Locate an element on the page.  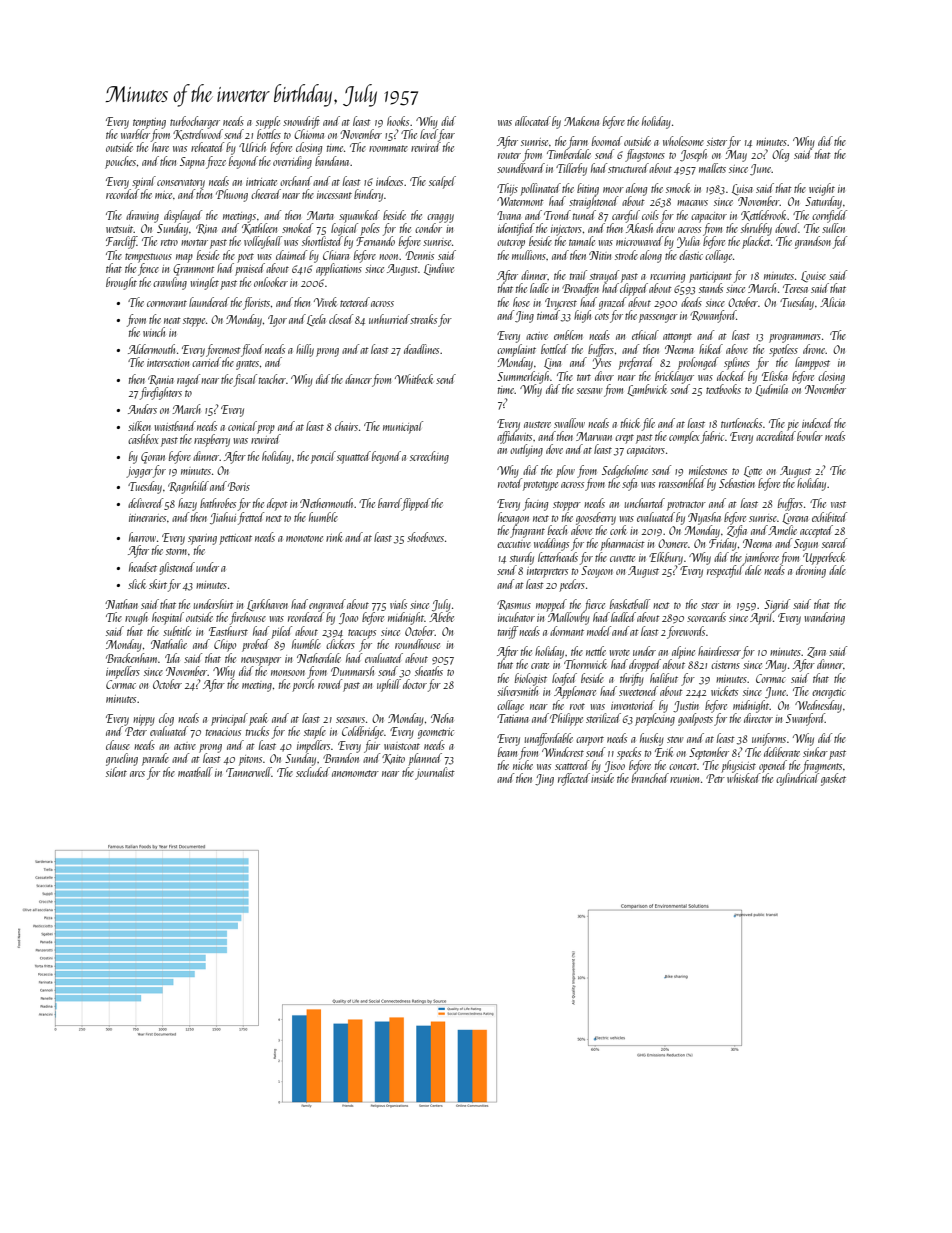
recorded is located at coordinates (122, 194).
